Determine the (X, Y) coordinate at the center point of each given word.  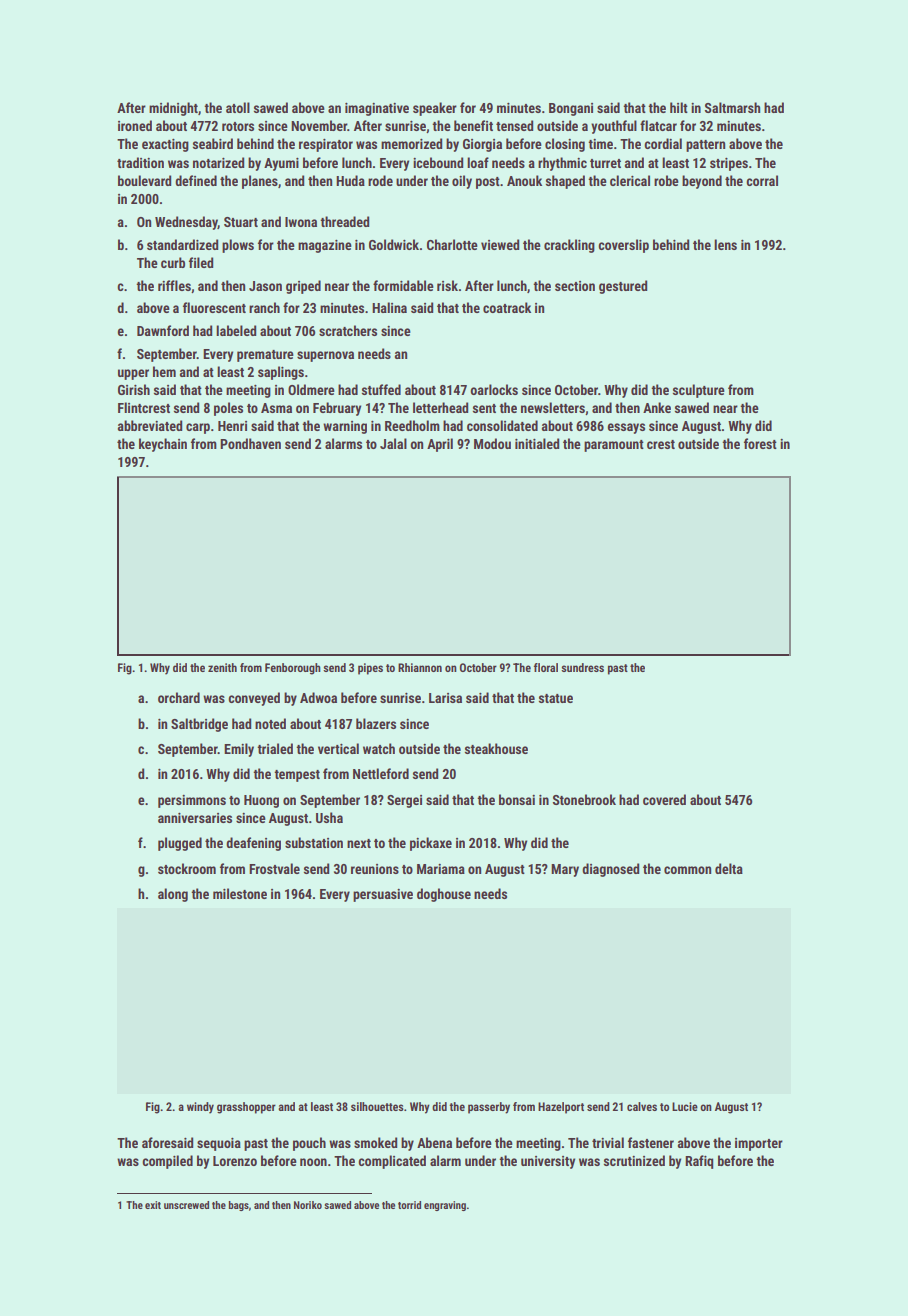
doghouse (444, 895)
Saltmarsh (732, 107)
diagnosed (610, 870)
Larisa (445, 698)
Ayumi (281, 164)
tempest (297, 776)
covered (664, 799)
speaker (435, 109)
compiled (167, 1162)
